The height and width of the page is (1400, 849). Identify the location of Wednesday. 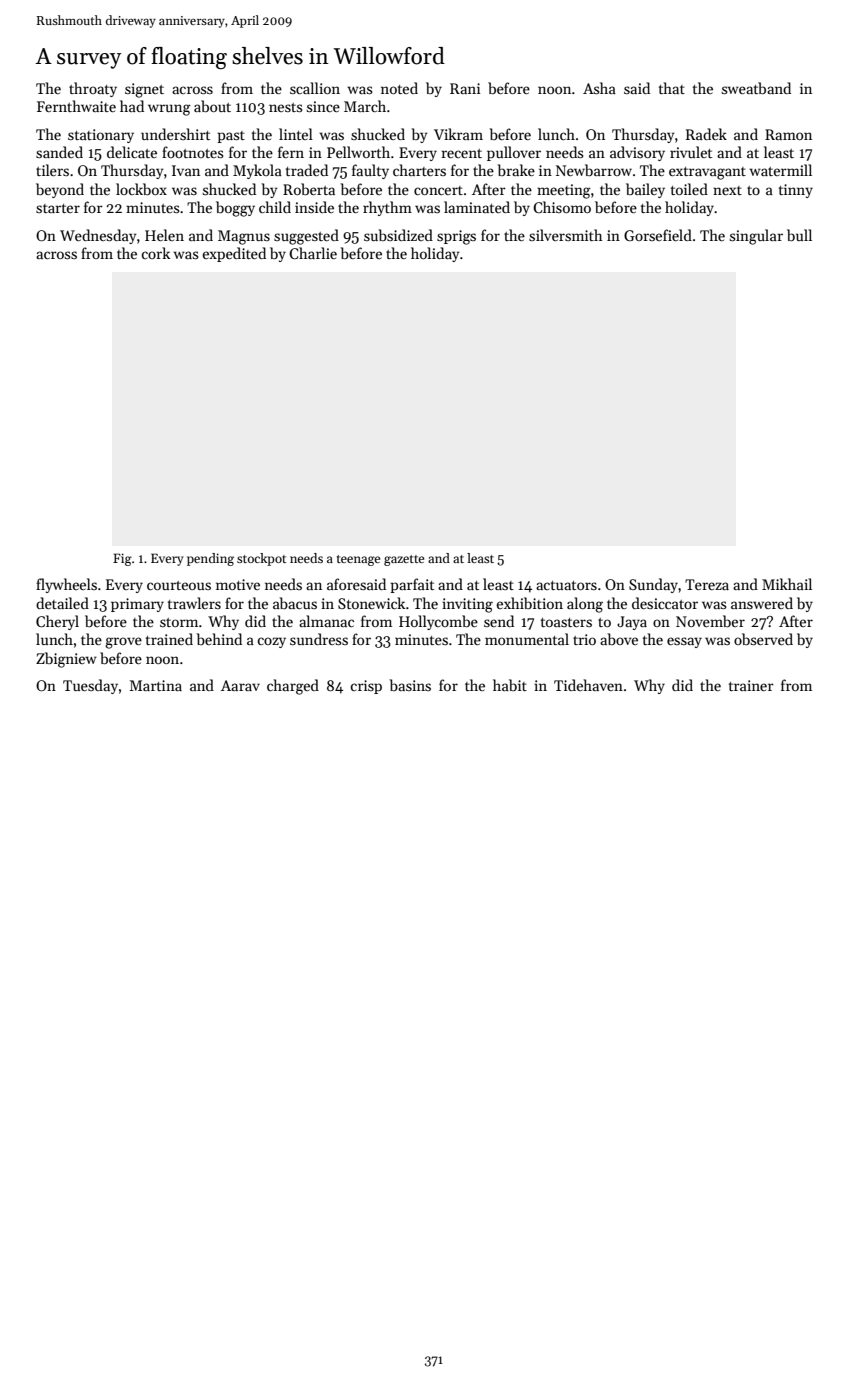
(98, 236).
